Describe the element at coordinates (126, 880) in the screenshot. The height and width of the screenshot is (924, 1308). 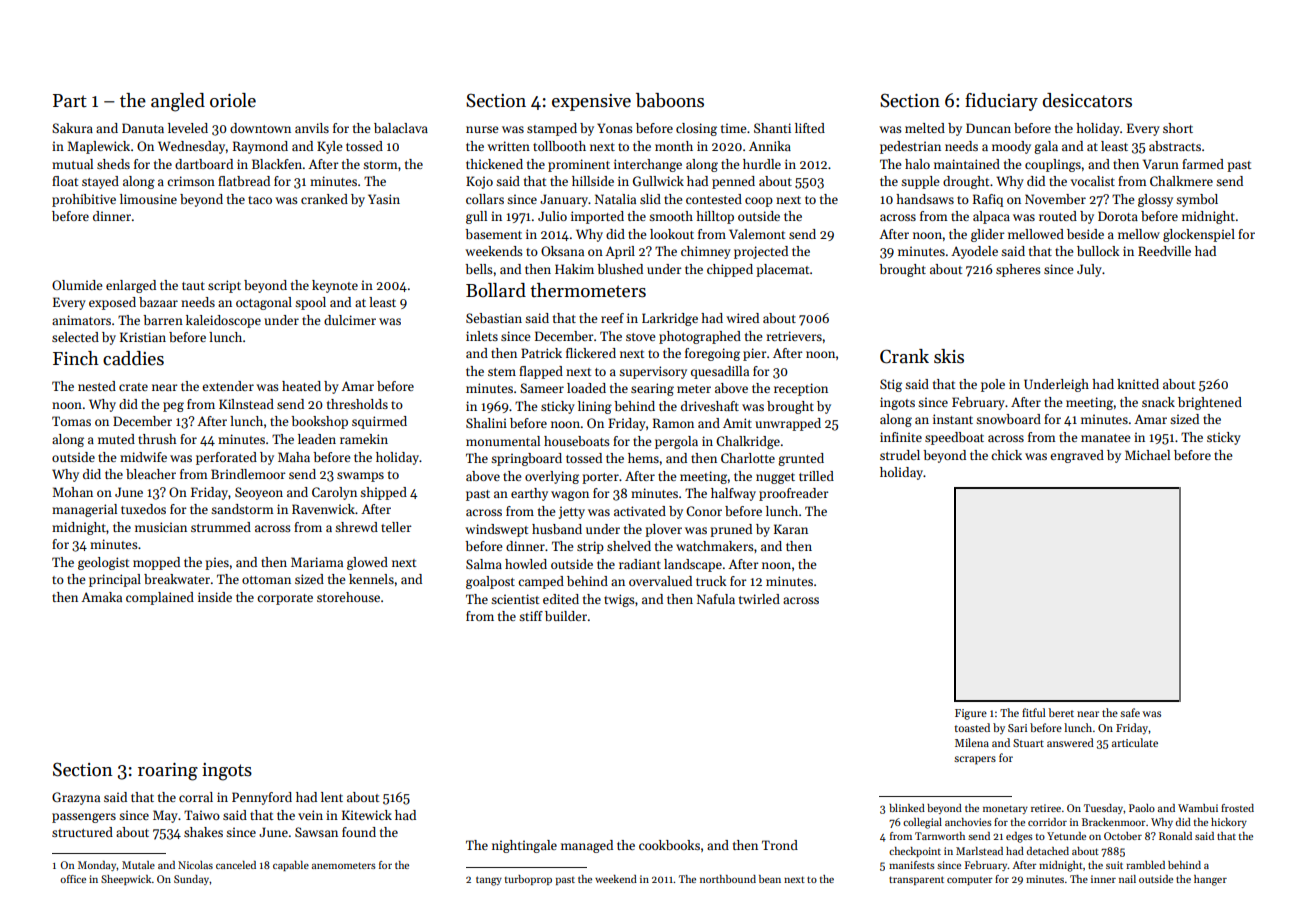
I see `Sheepwick` at that location.
